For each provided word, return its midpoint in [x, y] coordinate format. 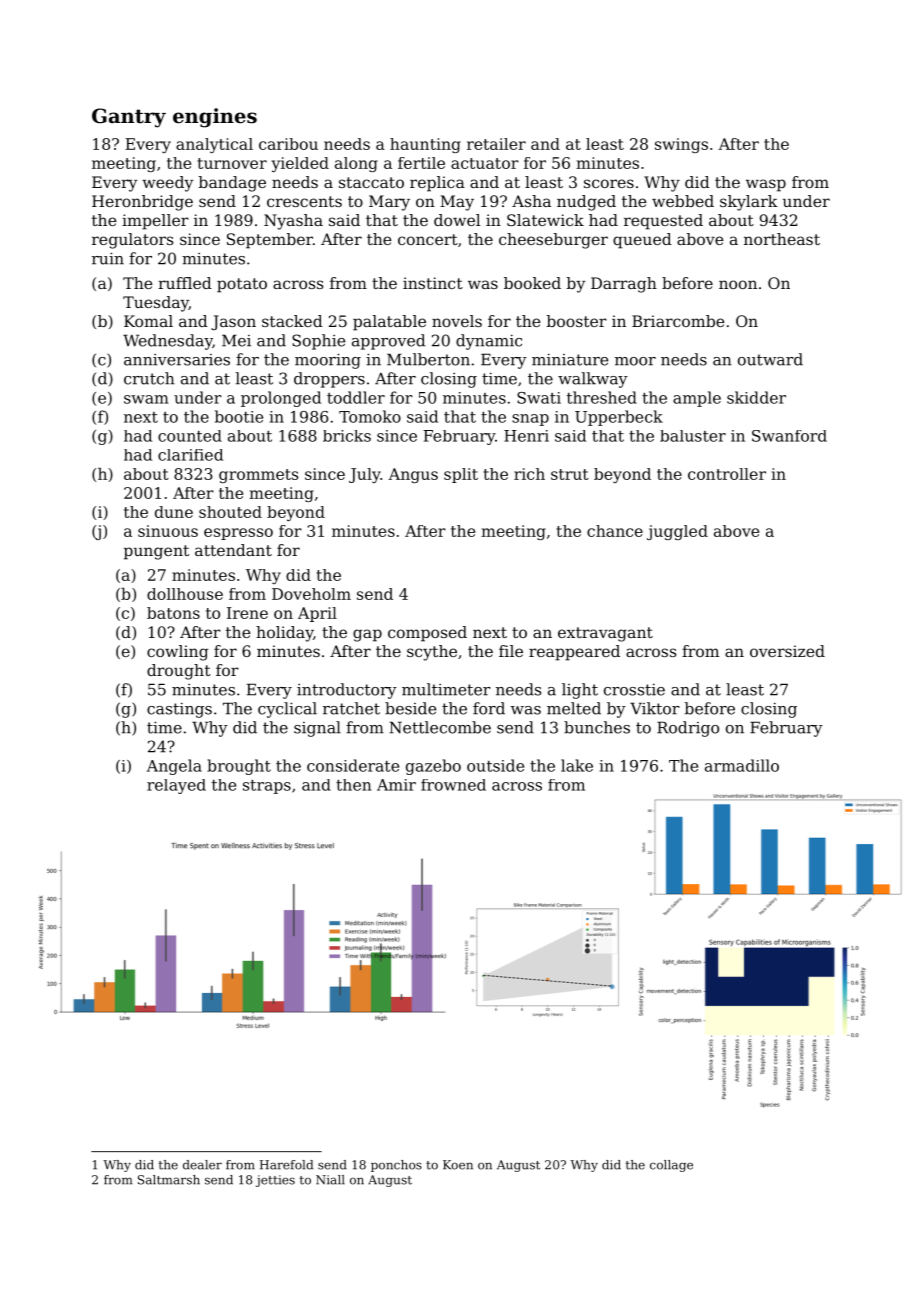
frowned [453, 785]
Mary [389, 203]
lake [577, 765]
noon [738, 284]
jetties [275, 1181]
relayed [176, 786]
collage [671, 1166]
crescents [304, 201]
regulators [132, 241]
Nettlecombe [440, 727]
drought [179, 672]
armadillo [742, 765]
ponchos [396, 1166]
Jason [233, 322]
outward [770, 359]
